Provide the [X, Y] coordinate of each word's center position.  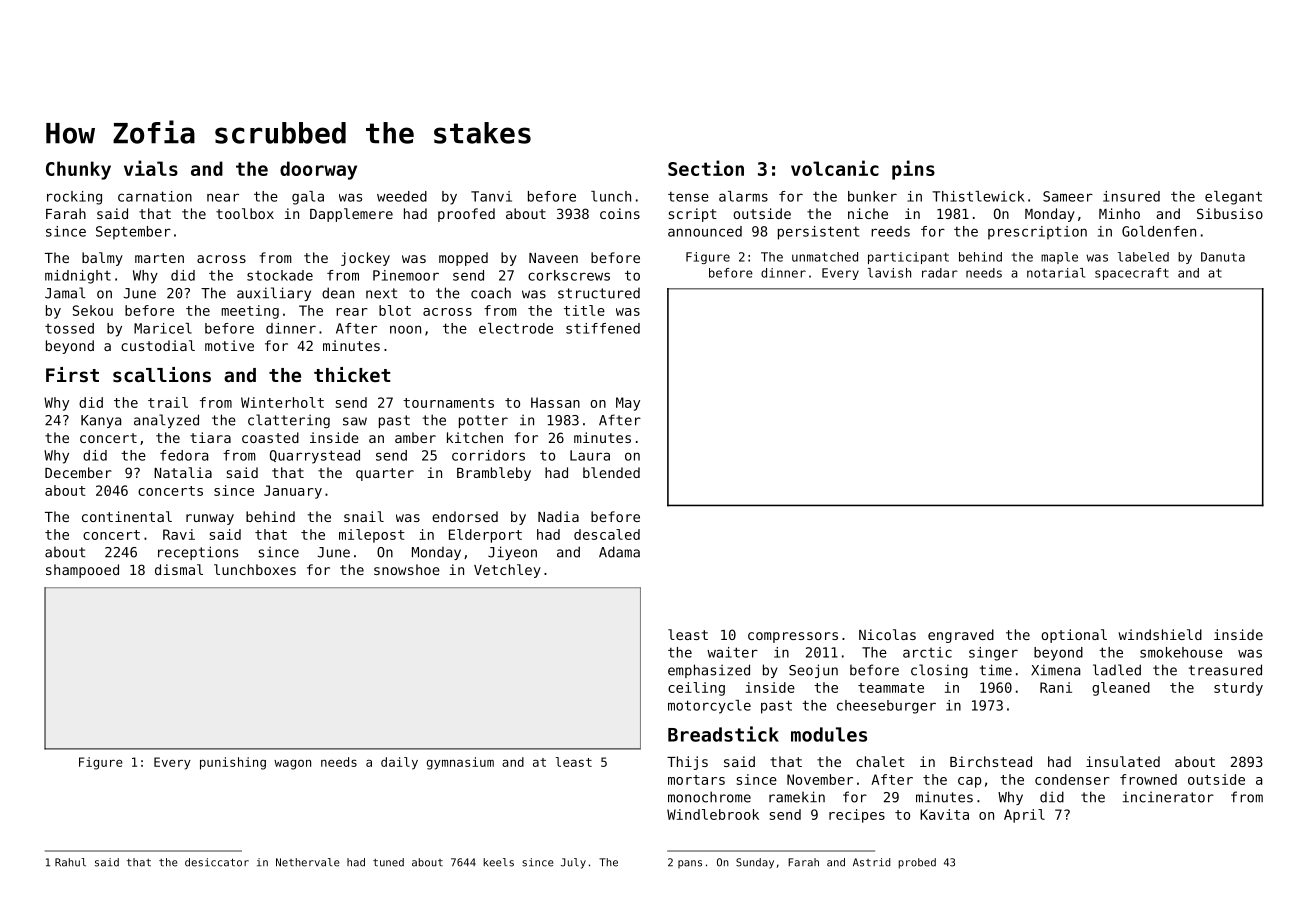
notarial [1056, 273]
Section [706, 168]
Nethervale [308, 862]
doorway [318, 170]
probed [917, 863]
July [573, 863]
